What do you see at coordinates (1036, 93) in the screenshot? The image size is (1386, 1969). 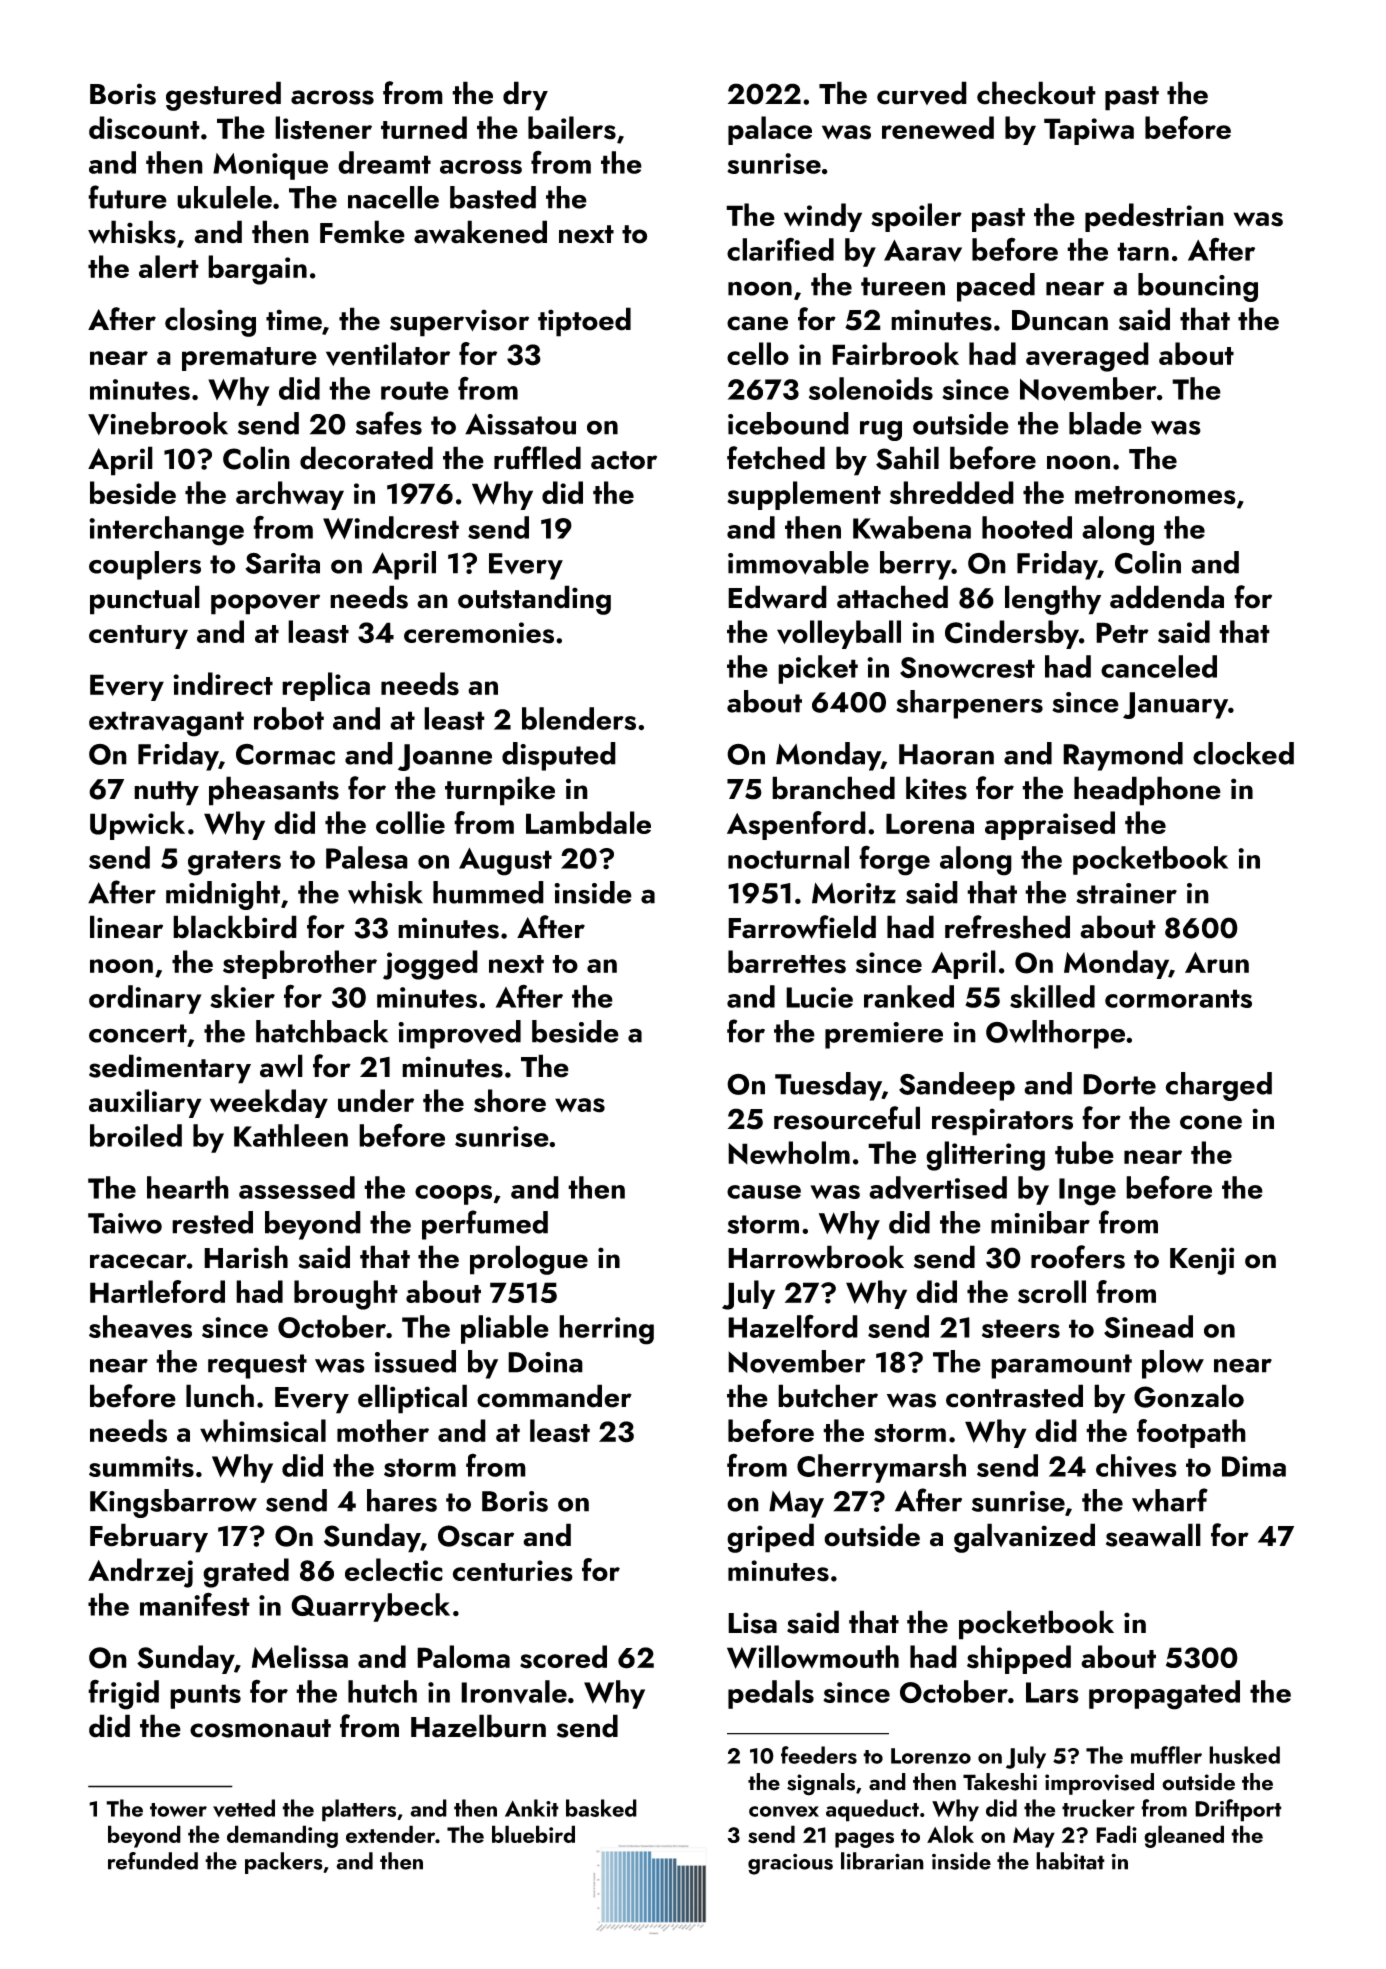 I see `checkout` at bounding box center [1036, 93].
